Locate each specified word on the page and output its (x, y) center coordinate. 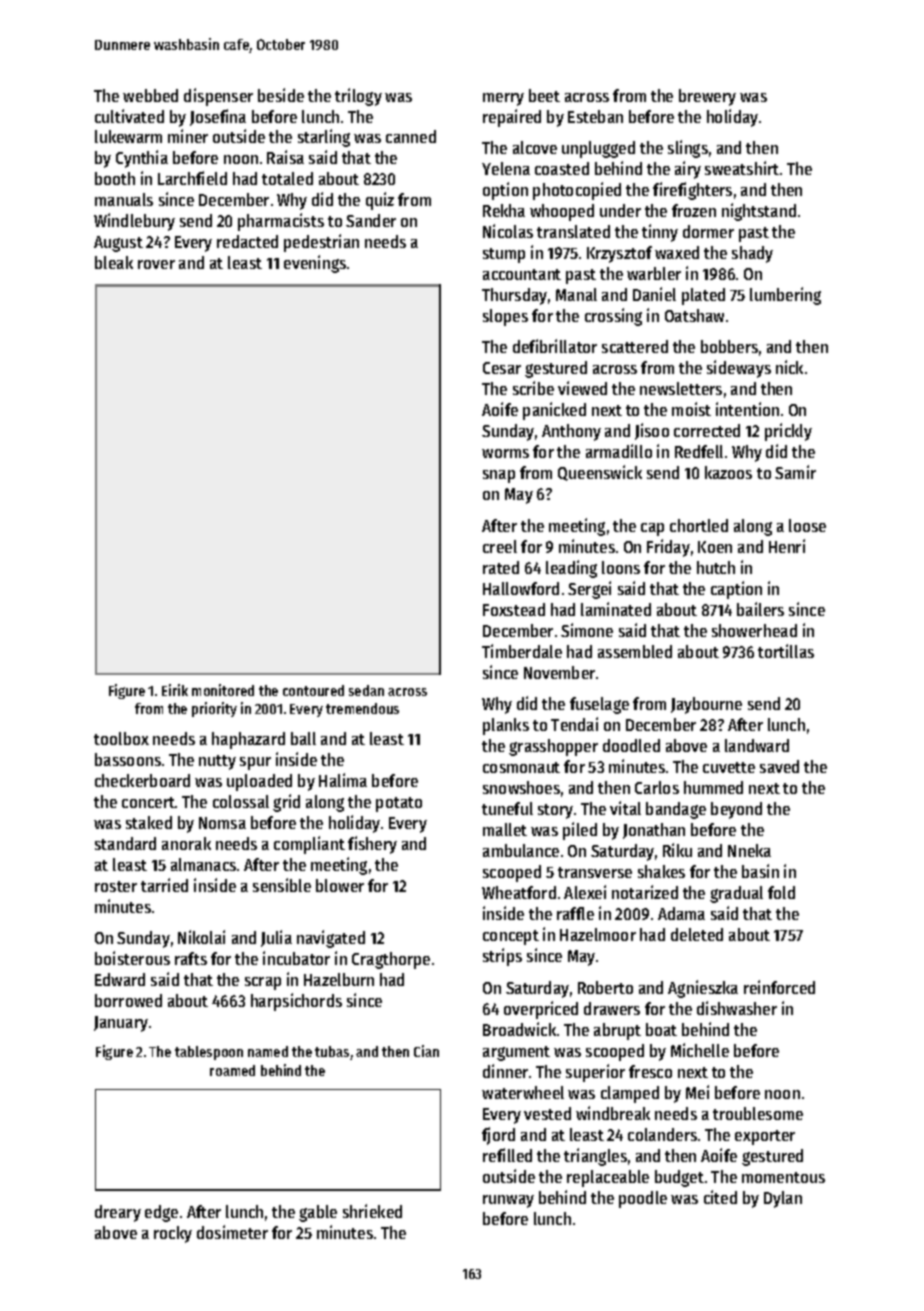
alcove (535, 147)
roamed (232, 1070)
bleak (114, 262)
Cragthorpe (391, 960)
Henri (787, 546)
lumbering (785, 296)
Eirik (175, 690)
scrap (263, 983)
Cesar (502, 368)
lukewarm (128, 136)
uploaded (259, 782)
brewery (707, 97)
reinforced (779, 987)
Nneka (749, 850)
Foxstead (514, 609)
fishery (372, 845)
